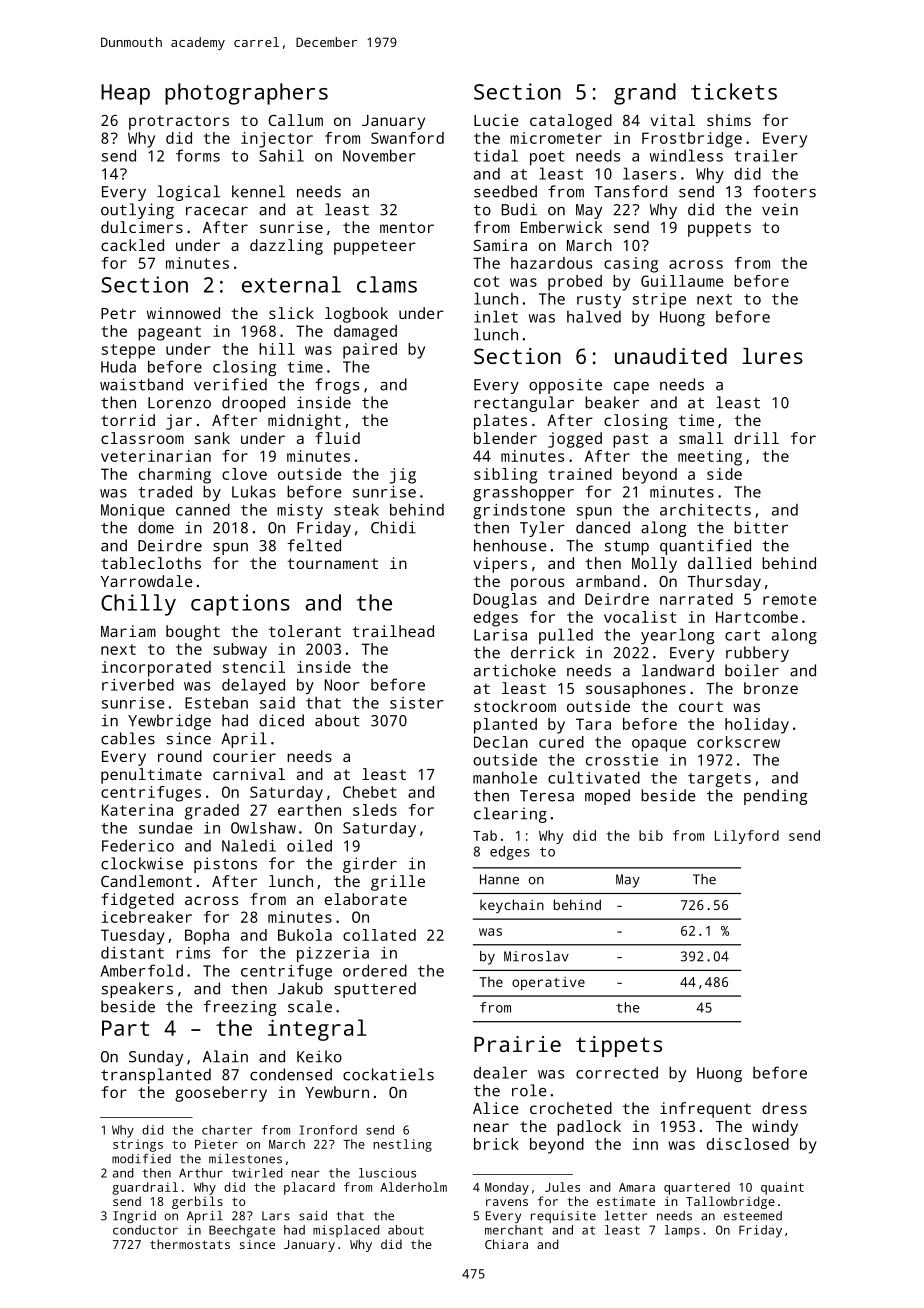  Describe the element at coordinates (710, 458) in the page. I see `meeting` at that location.
